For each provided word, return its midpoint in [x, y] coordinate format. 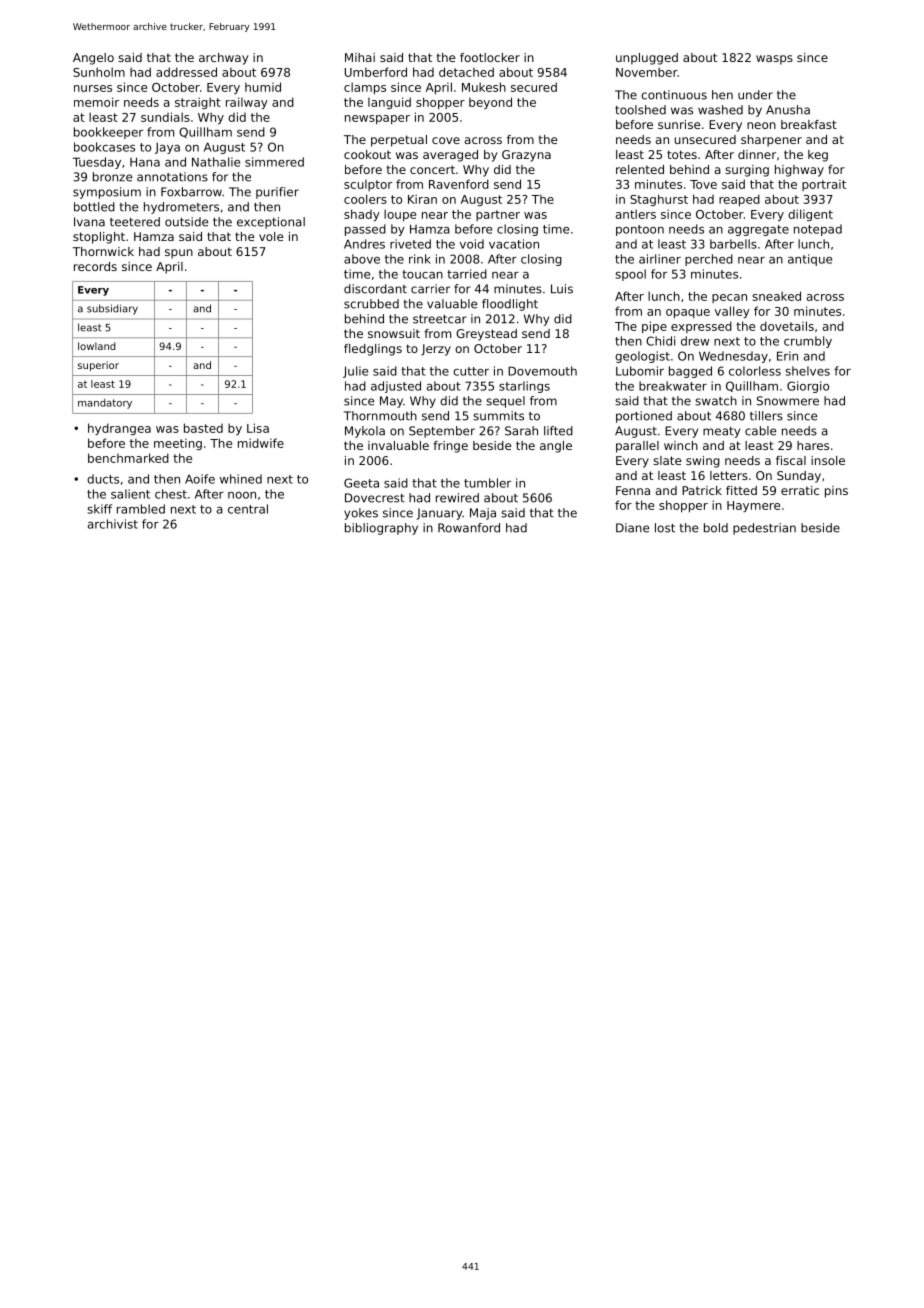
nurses [93, 88]
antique [810, 260]
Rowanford [469, 528]
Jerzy [436, 350]
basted [203, 428]
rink [420, 259]
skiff [99, 509]
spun [179, 254]
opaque [688, 313]
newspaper [377, 119]
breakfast [809, 124]
